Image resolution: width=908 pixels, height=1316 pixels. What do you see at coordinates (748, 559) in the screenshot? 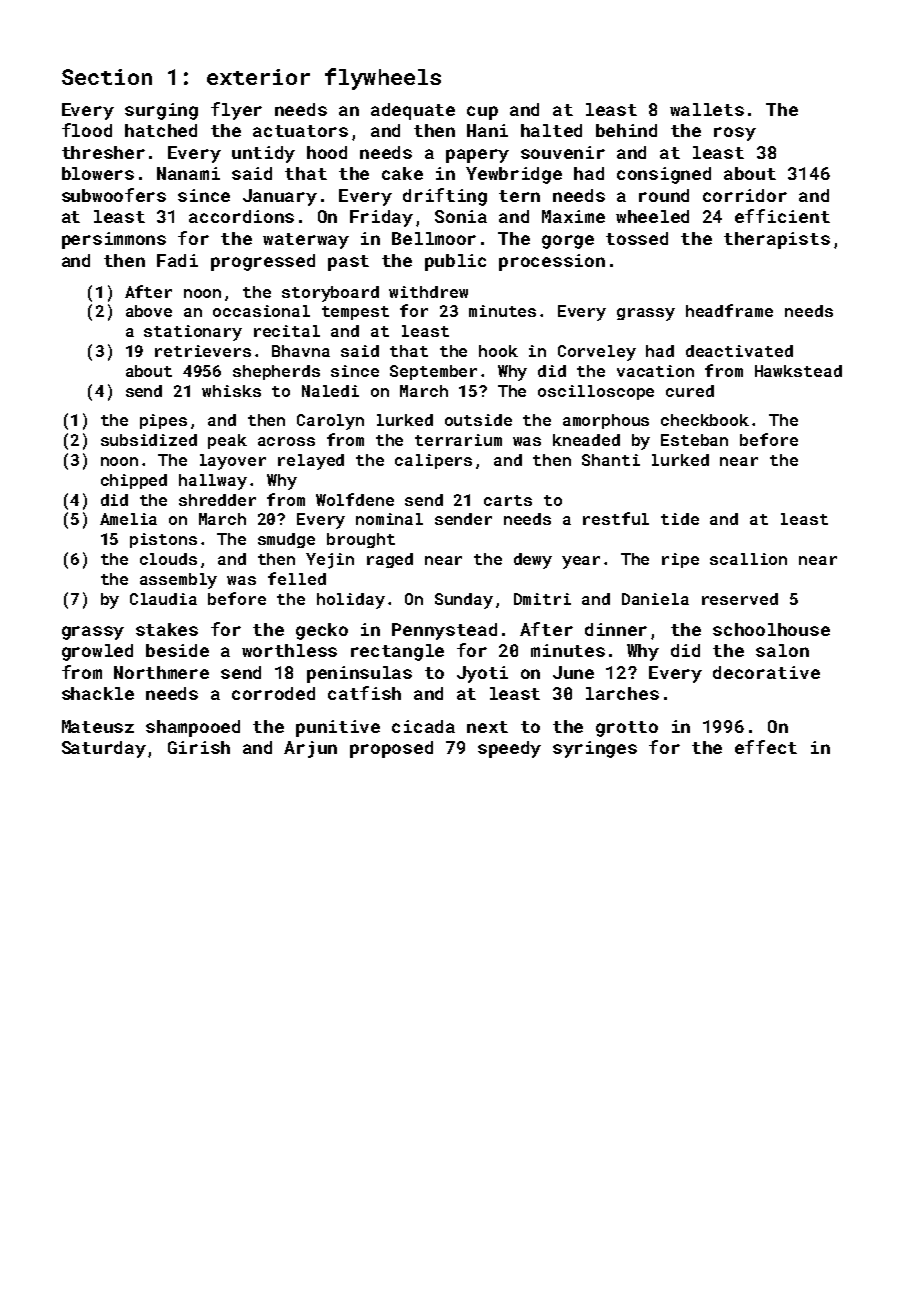
I see `scallion` at bounding box center [748, 559].
